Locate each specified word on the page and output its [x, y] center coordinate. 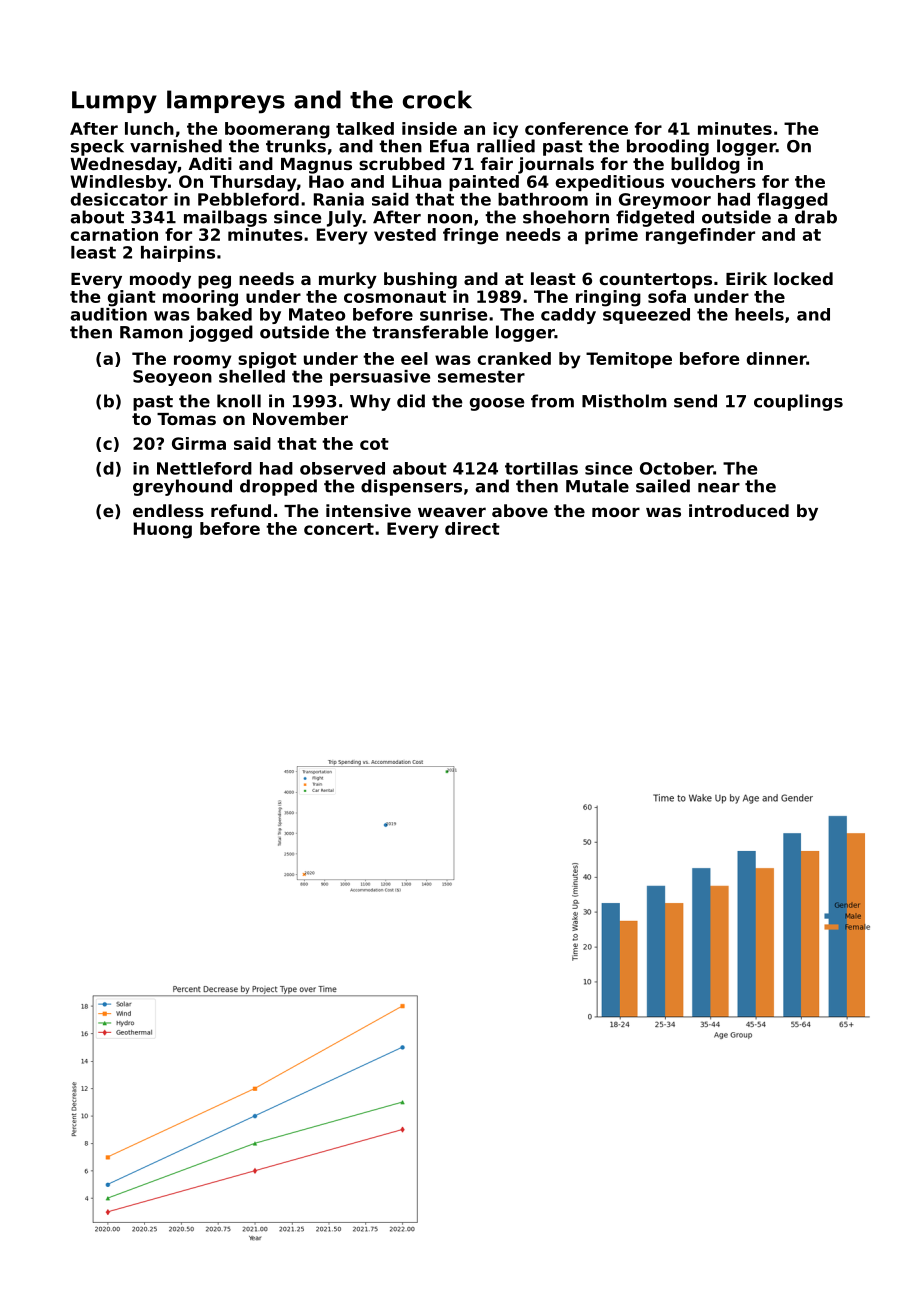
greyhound [182, 487]
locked [803, 278]
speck [97, 147]
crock [437, 99]
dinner [776, 358]
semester [481, 377]
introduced [739, 510]
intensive [368, 510]
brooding [668, 147]
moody [160, 280]
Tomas [186, 419]
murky [348, 280]
